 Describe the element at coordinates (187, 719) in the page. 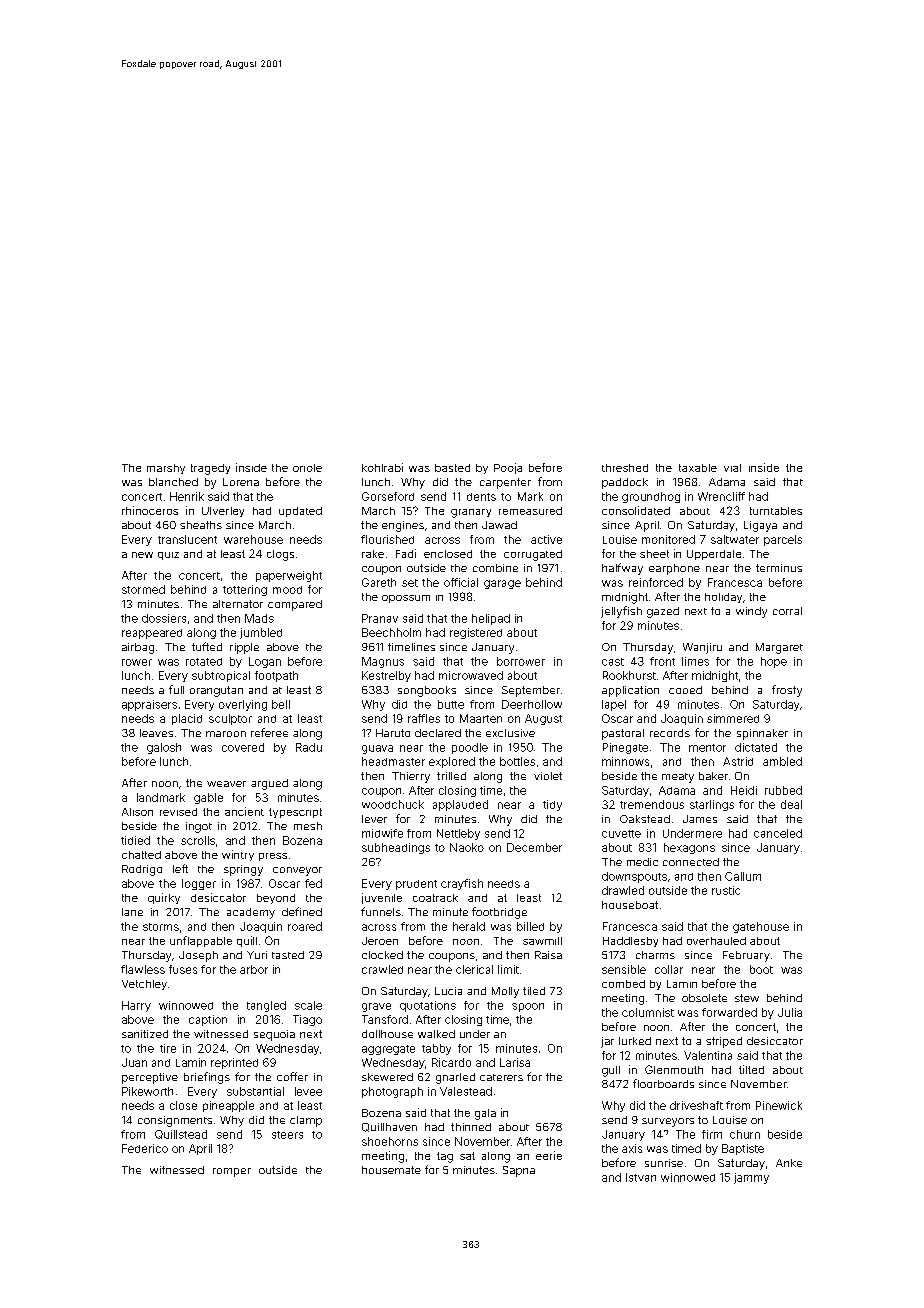

I see `placid` at that location.
